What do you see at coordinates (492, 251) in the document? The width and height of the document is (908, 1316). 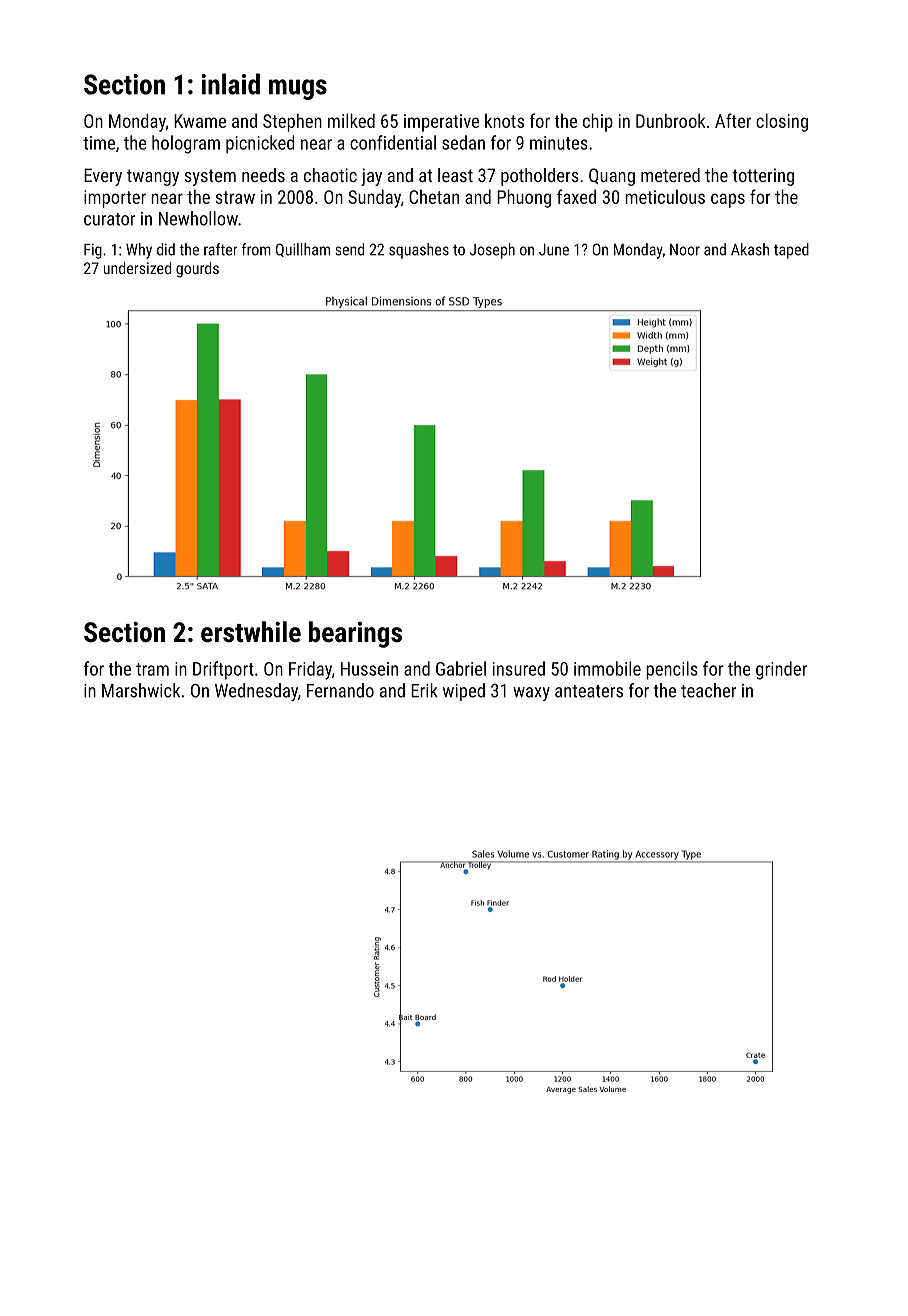 I see `Joseph` at bounding box center [492, 251].
